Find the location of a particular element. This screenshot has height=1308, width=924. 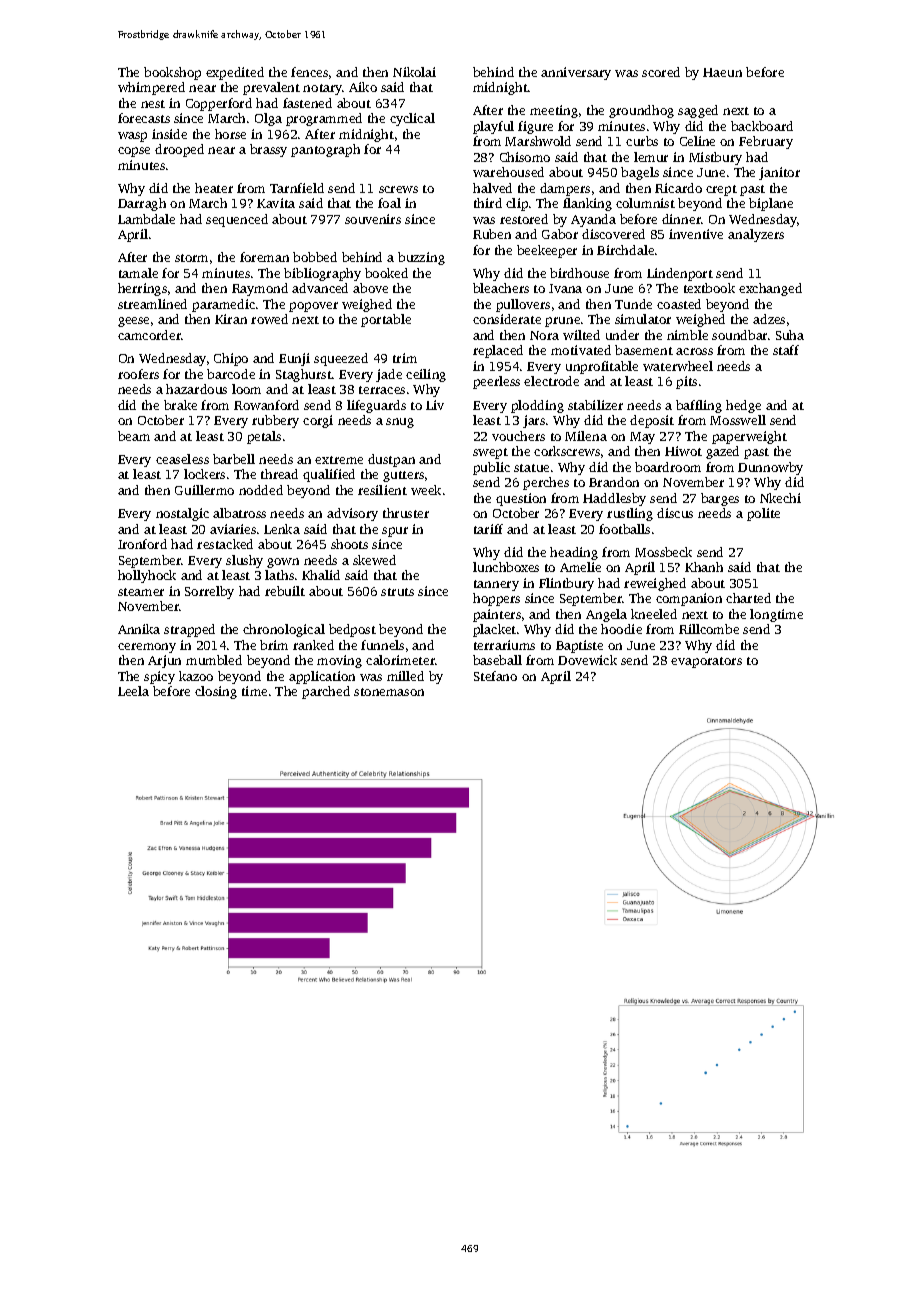

camcorder is located at coordinates (149, 335).
